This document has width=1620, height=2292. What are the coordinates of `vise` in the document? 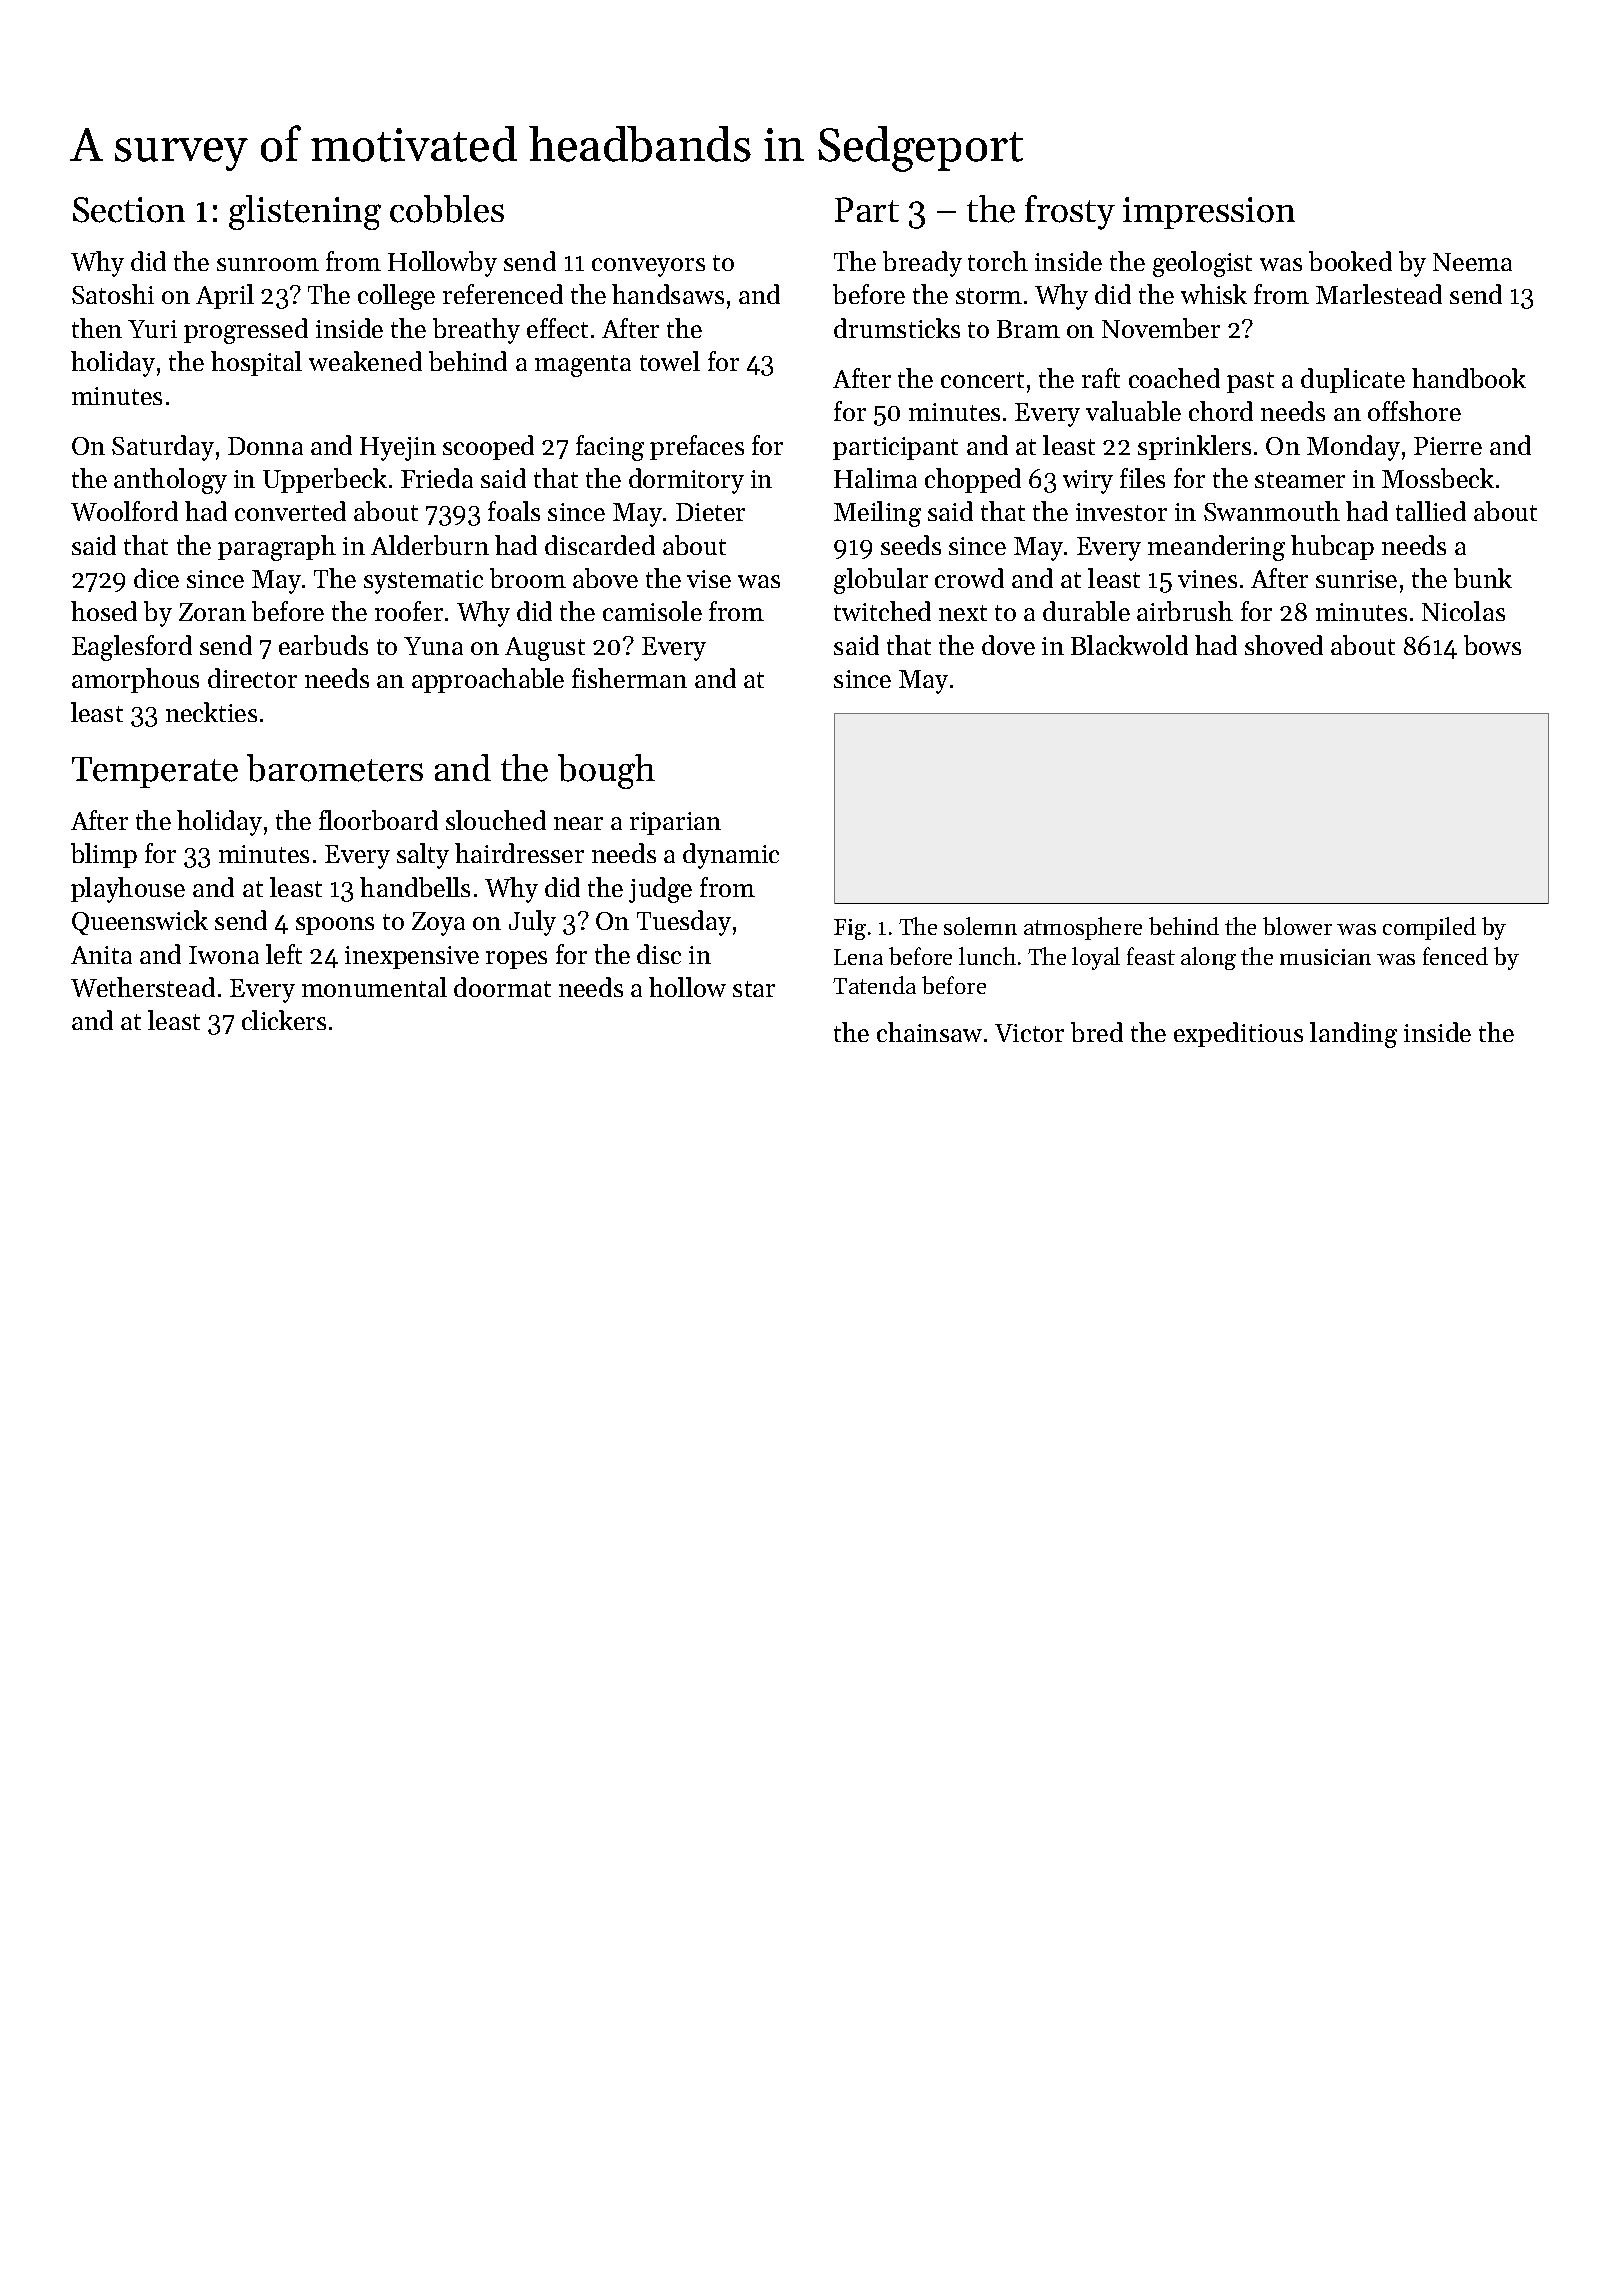 It's located at (709, 579).
